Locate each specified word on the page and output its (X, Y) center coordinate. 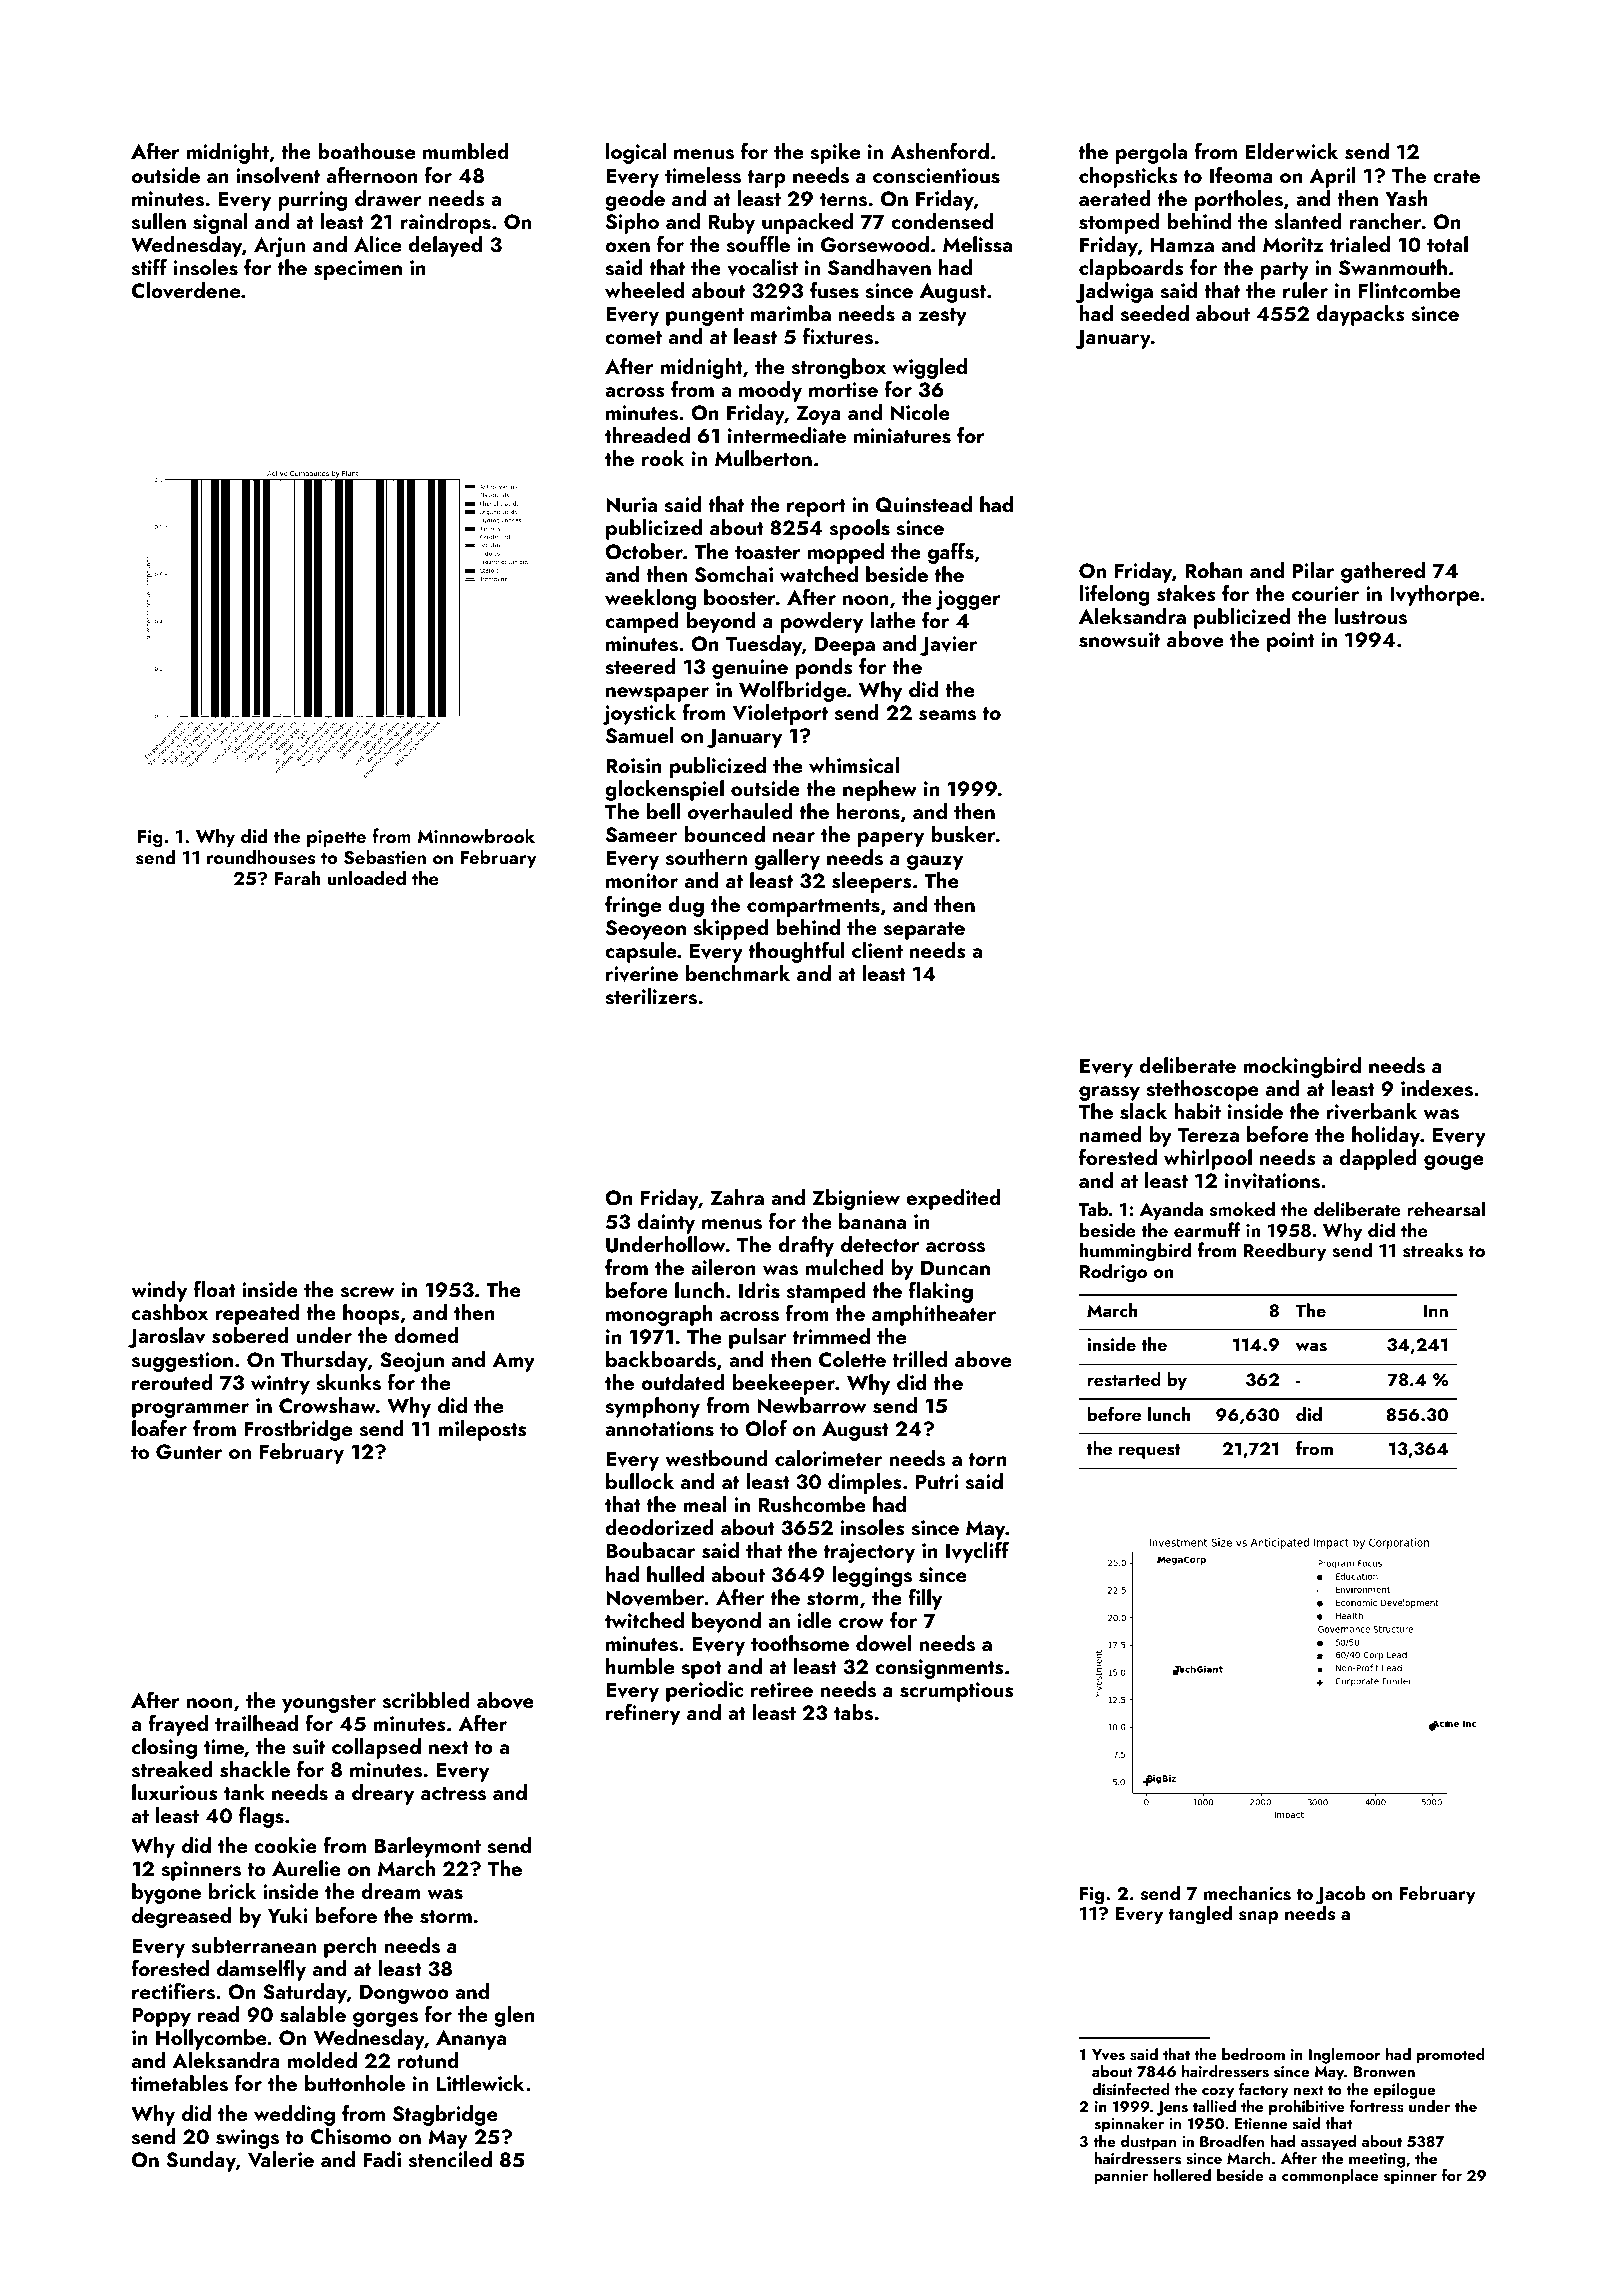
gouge (1454, 1162)
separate (924, 931)
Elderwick (1292, 151)
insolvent (278, 175)
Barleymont (428, 1847)
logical (636, 153)
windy (159, 1291)
